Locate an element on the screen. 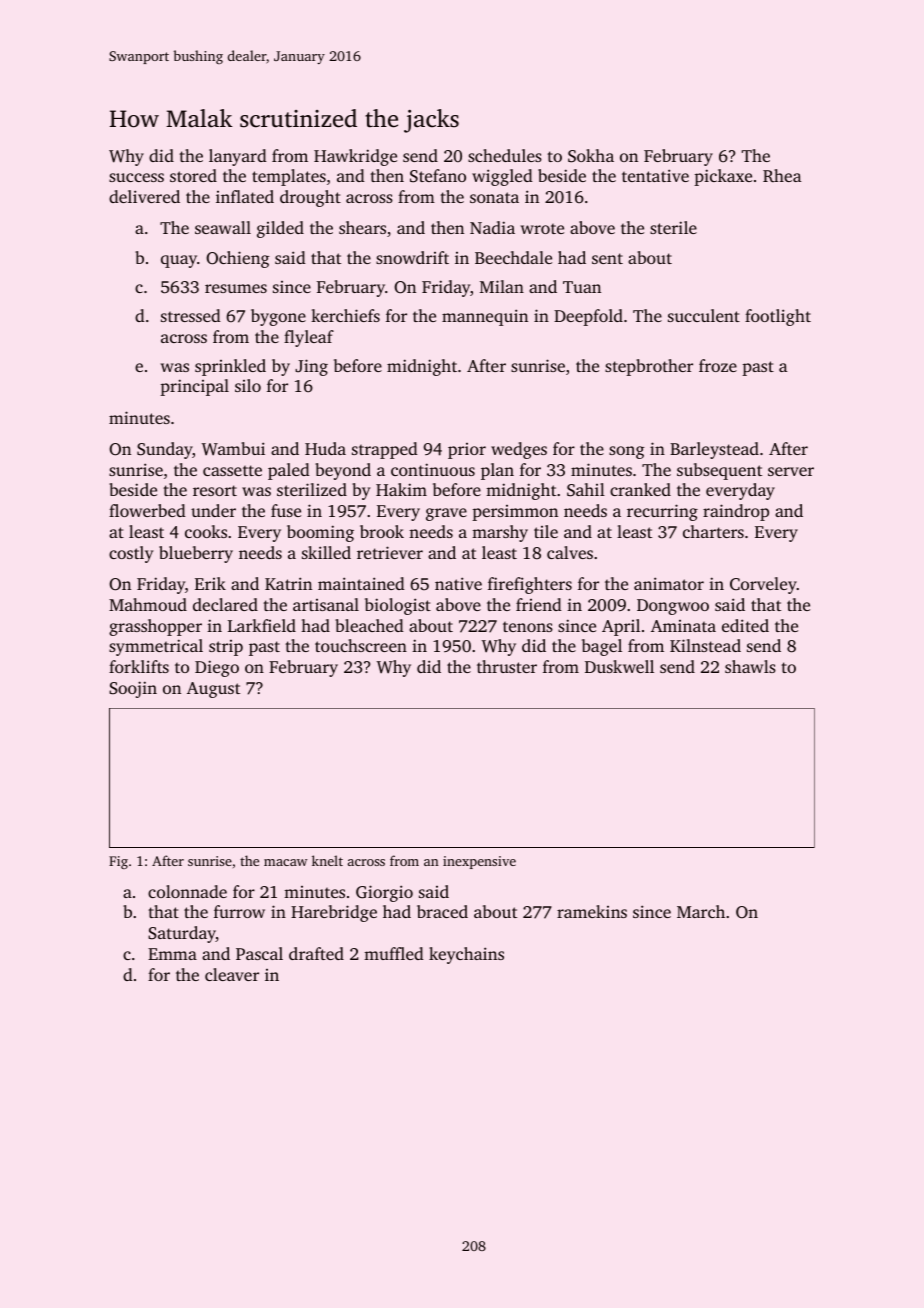 This screenshot has height=1308, width=924. March is located at coordinates (701, 911).
